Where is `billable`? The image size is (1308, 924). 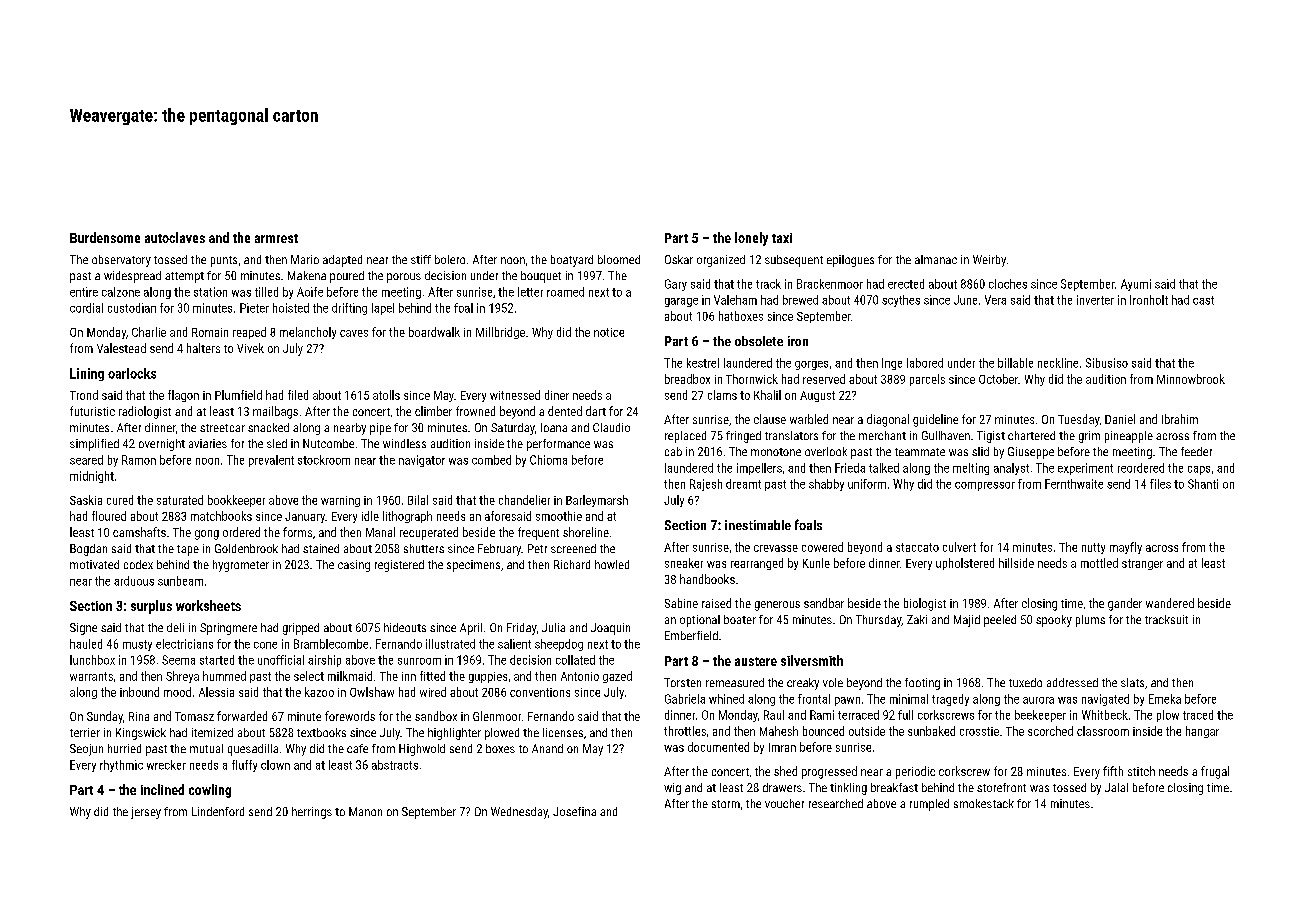
billable is located at coordinates (1015, 363).
